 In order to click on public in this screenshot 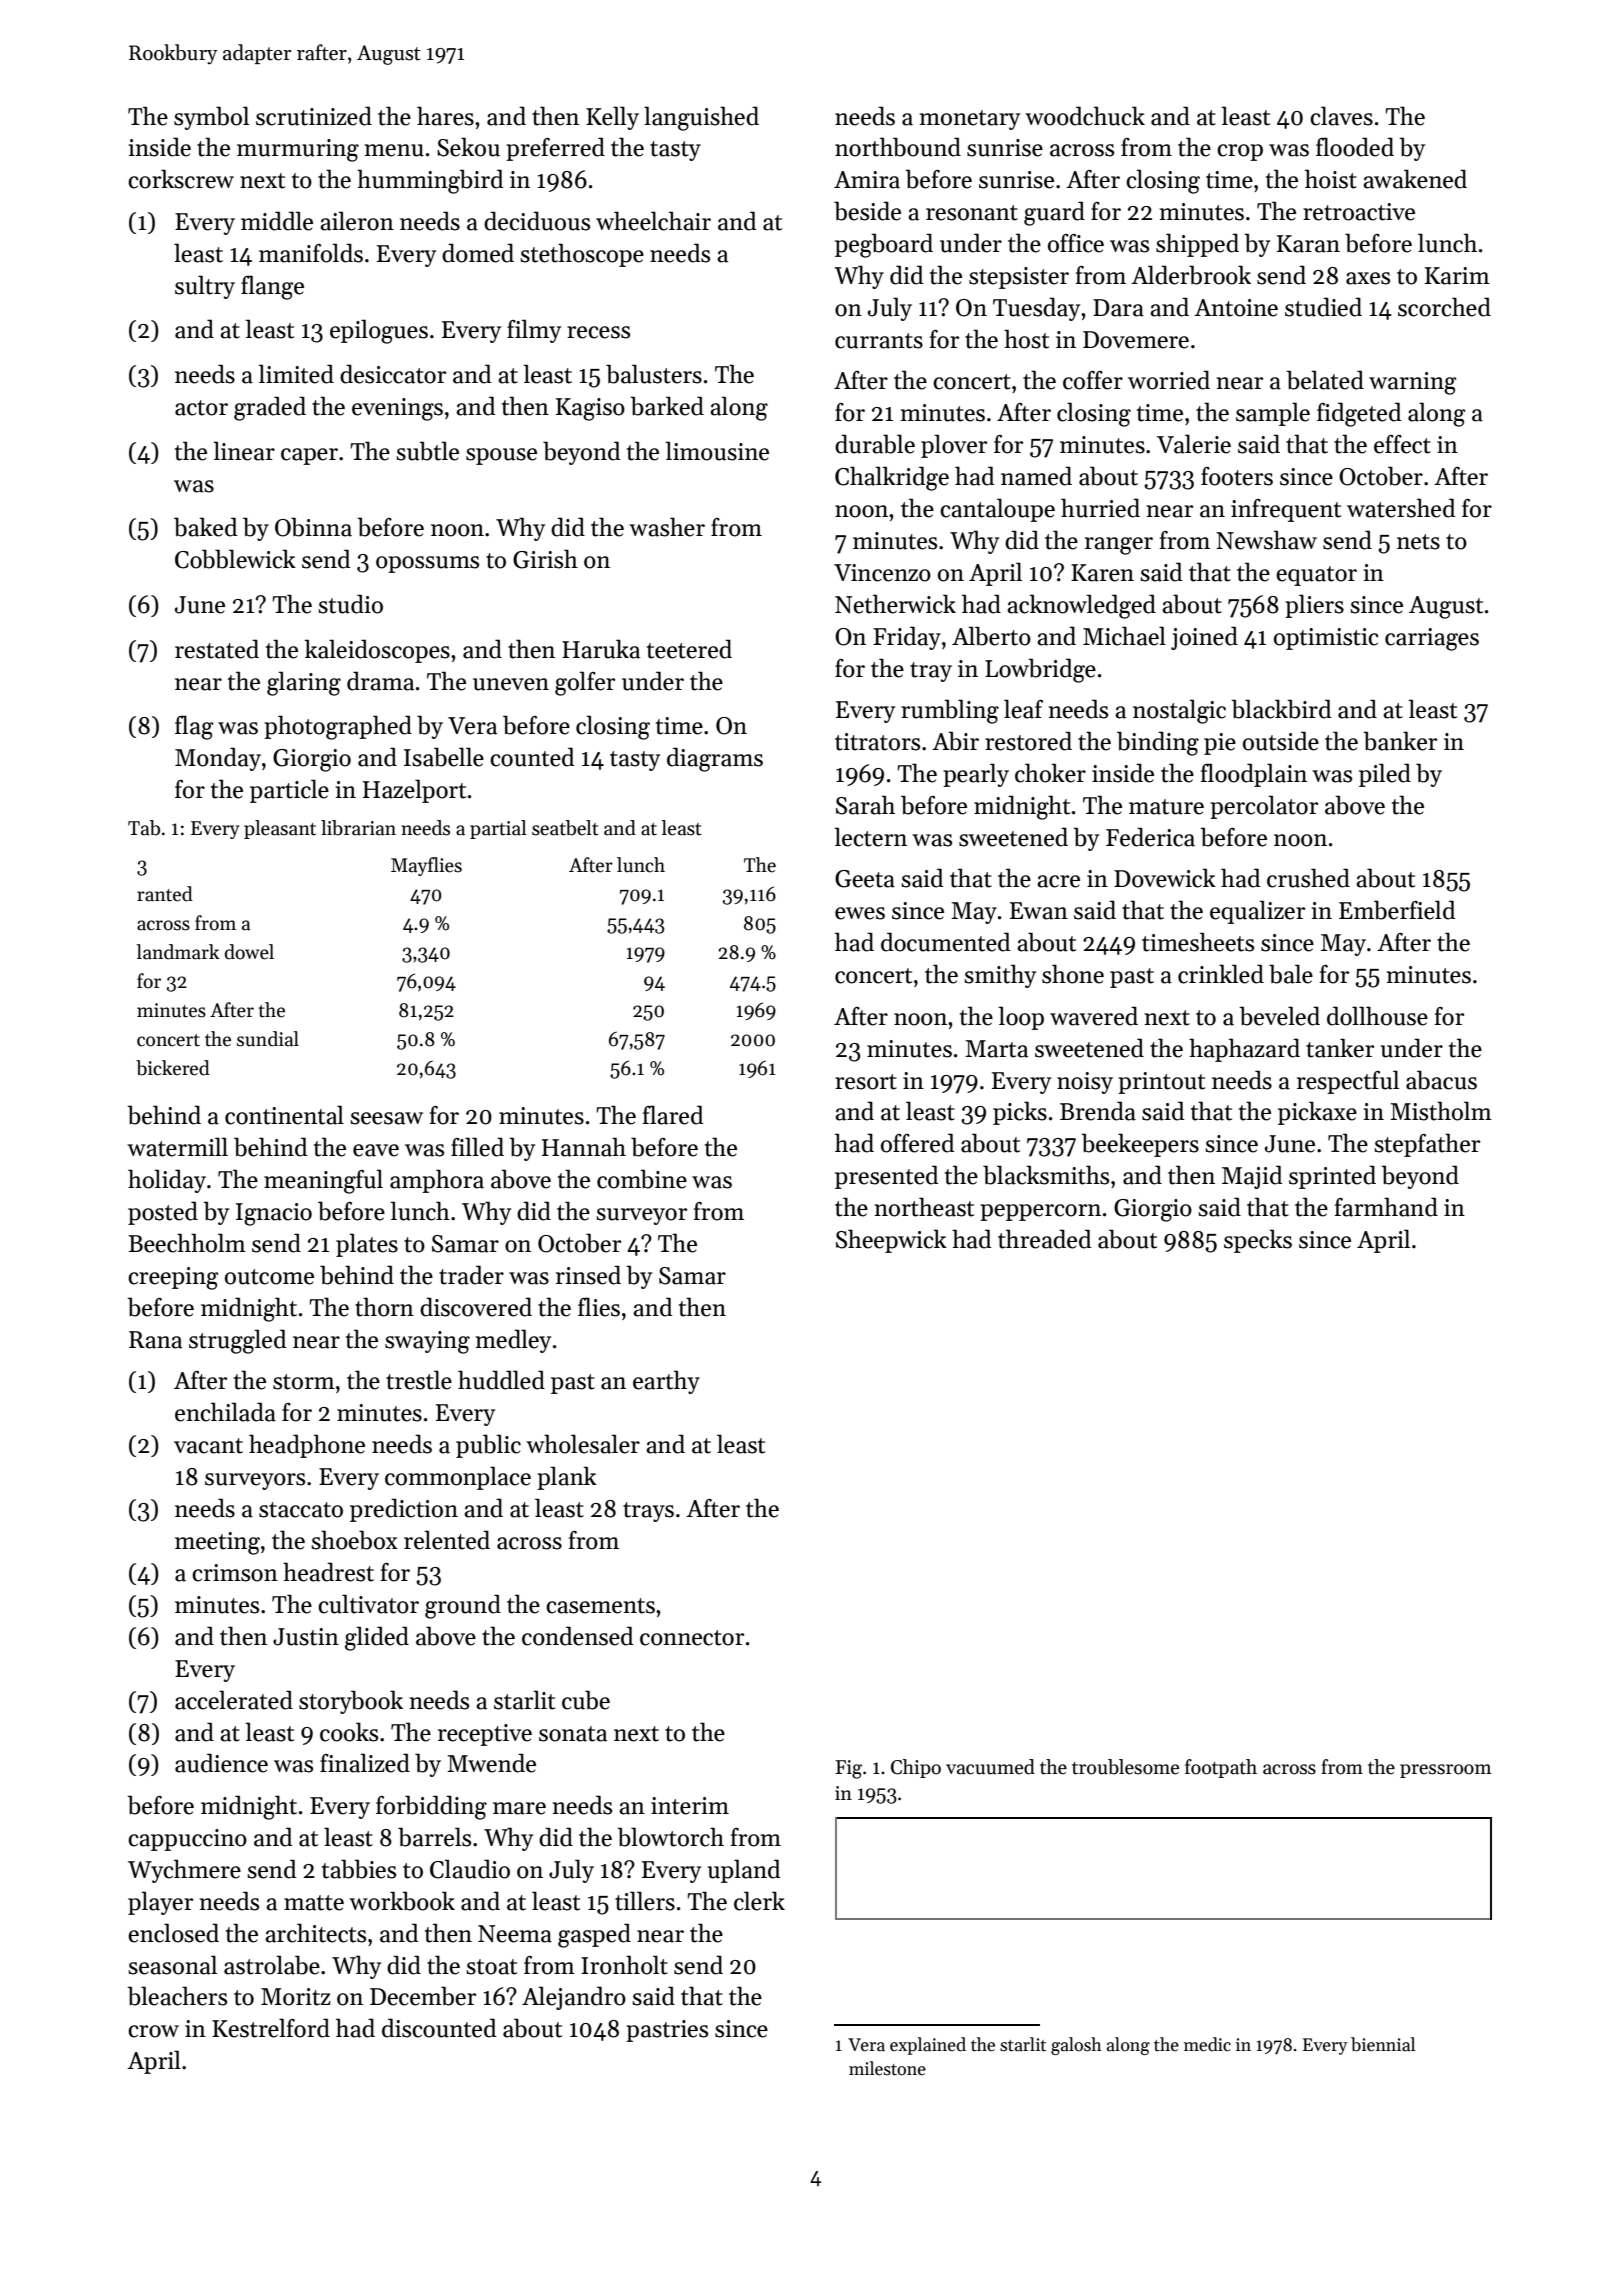, I will do `click(488, 1446)`.
